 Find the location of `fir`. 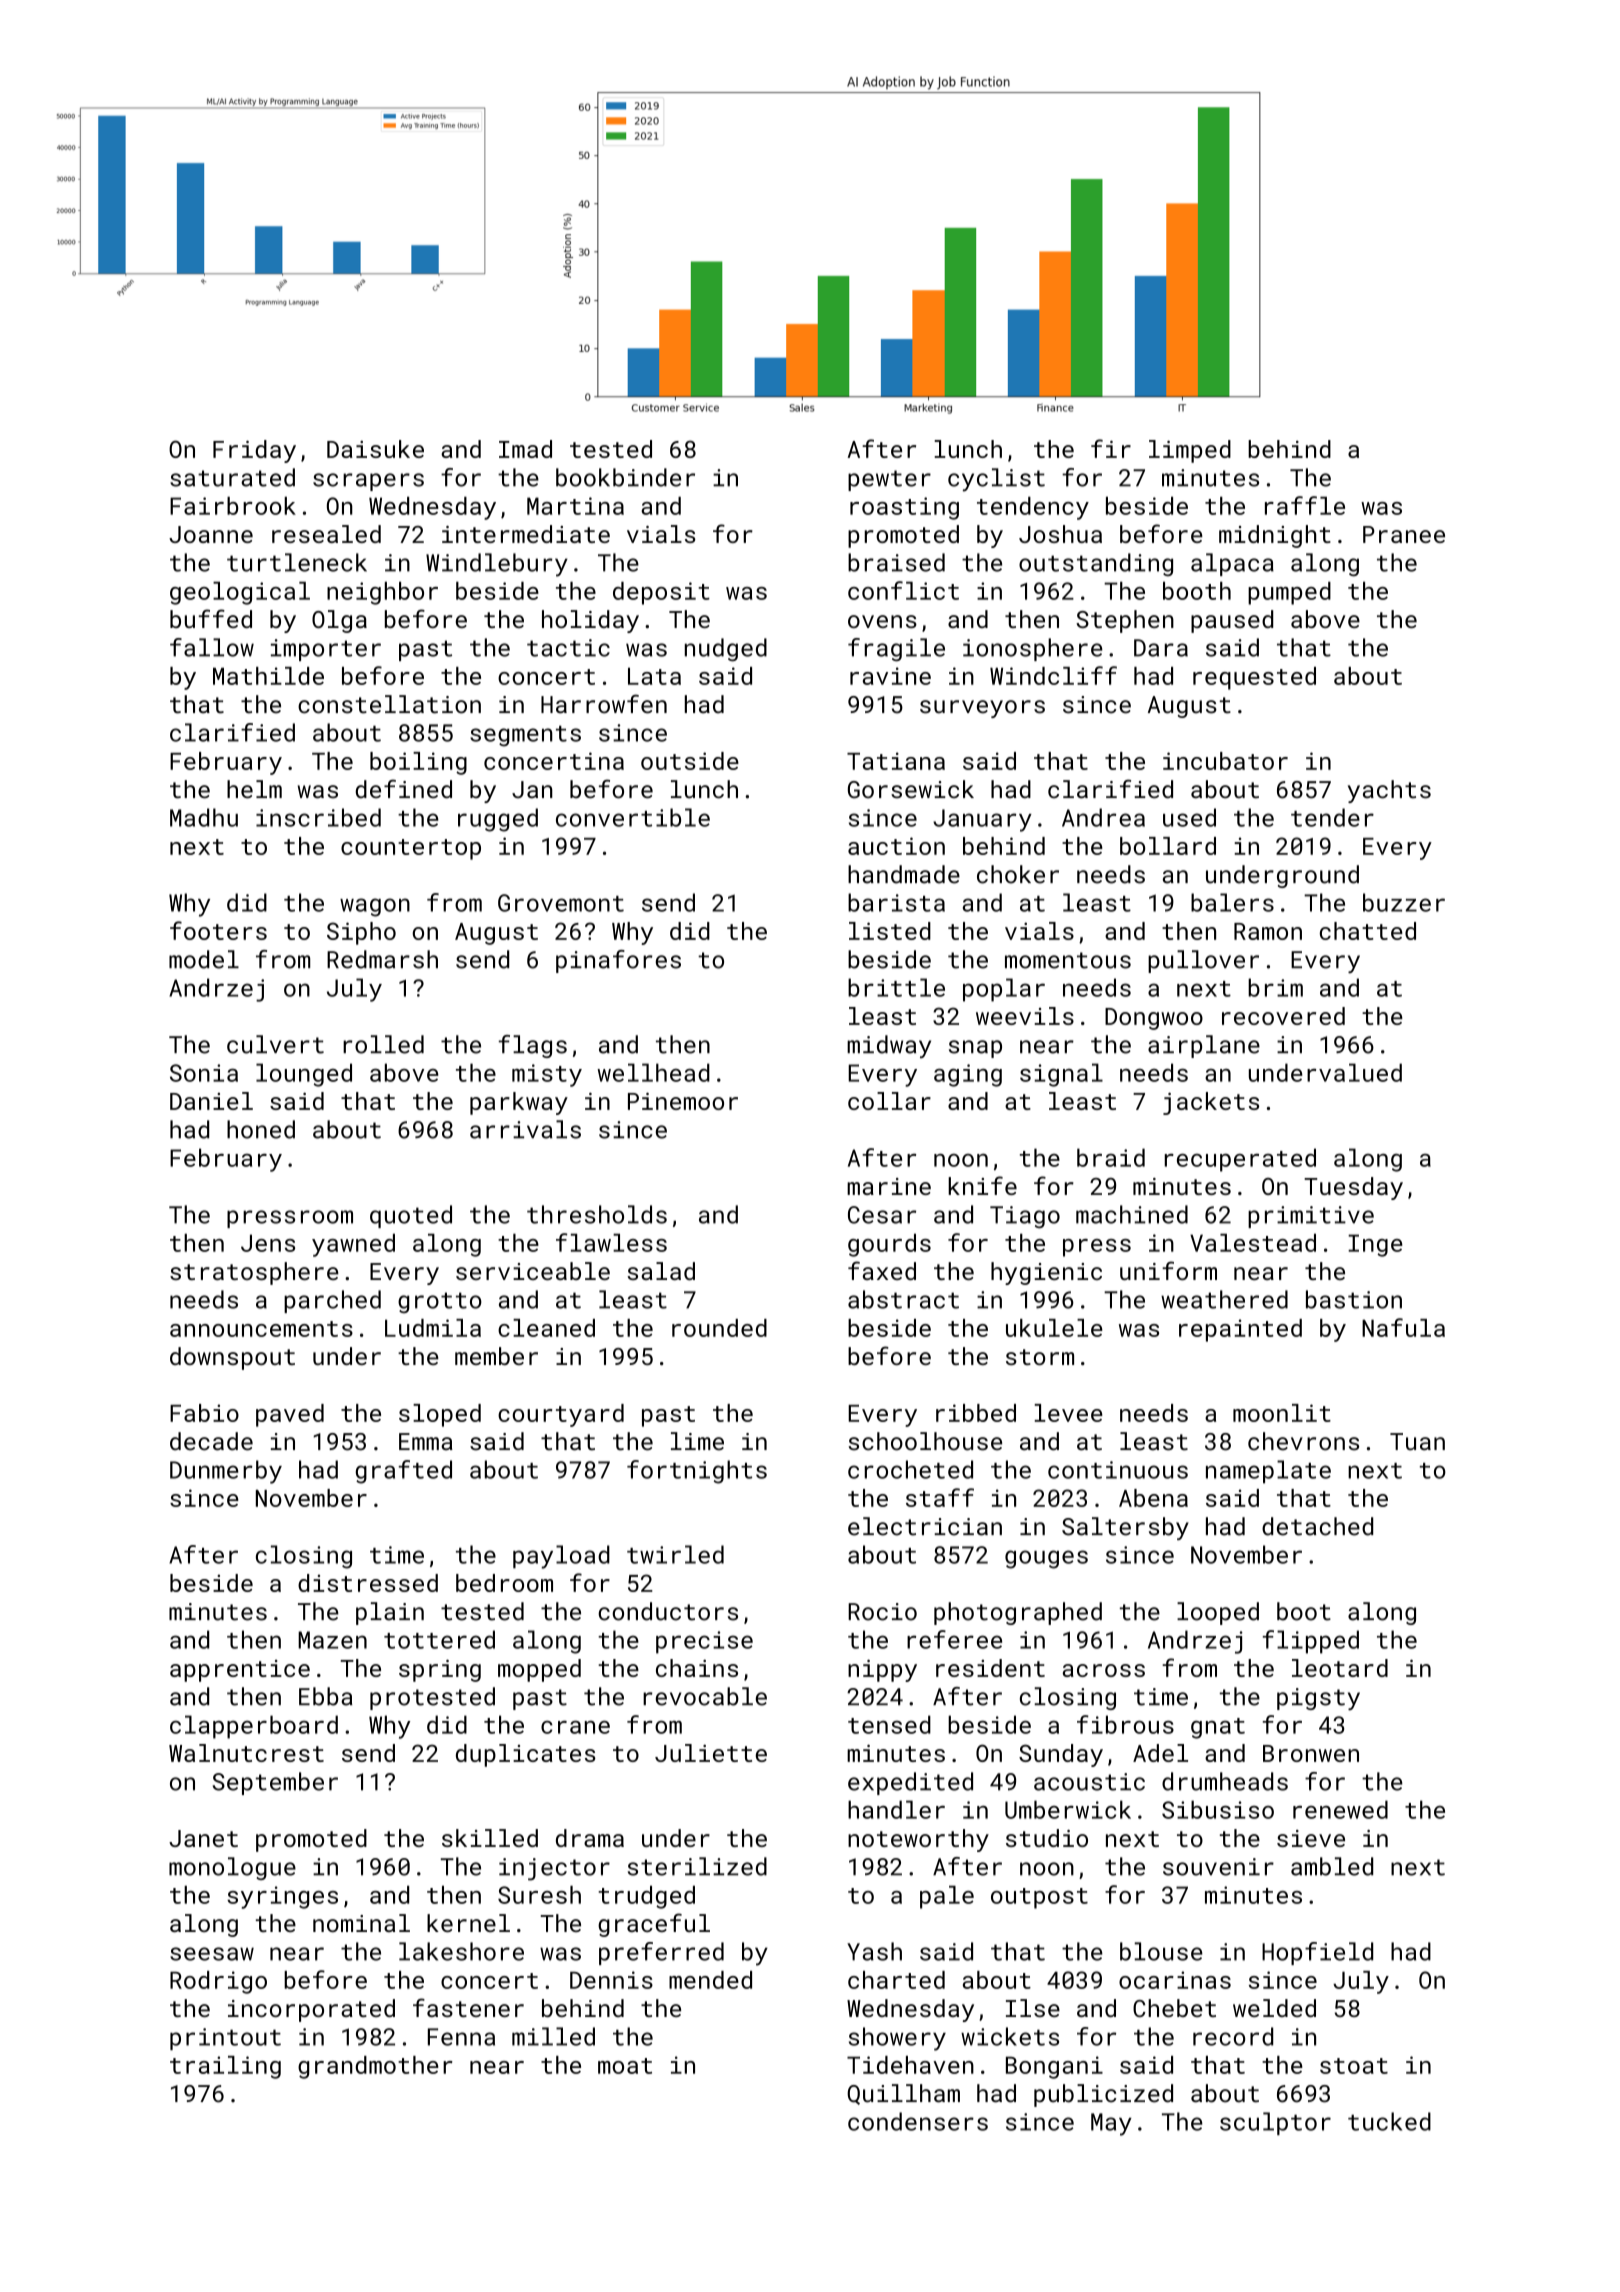

fir is located at coordinates (1111, 448).
